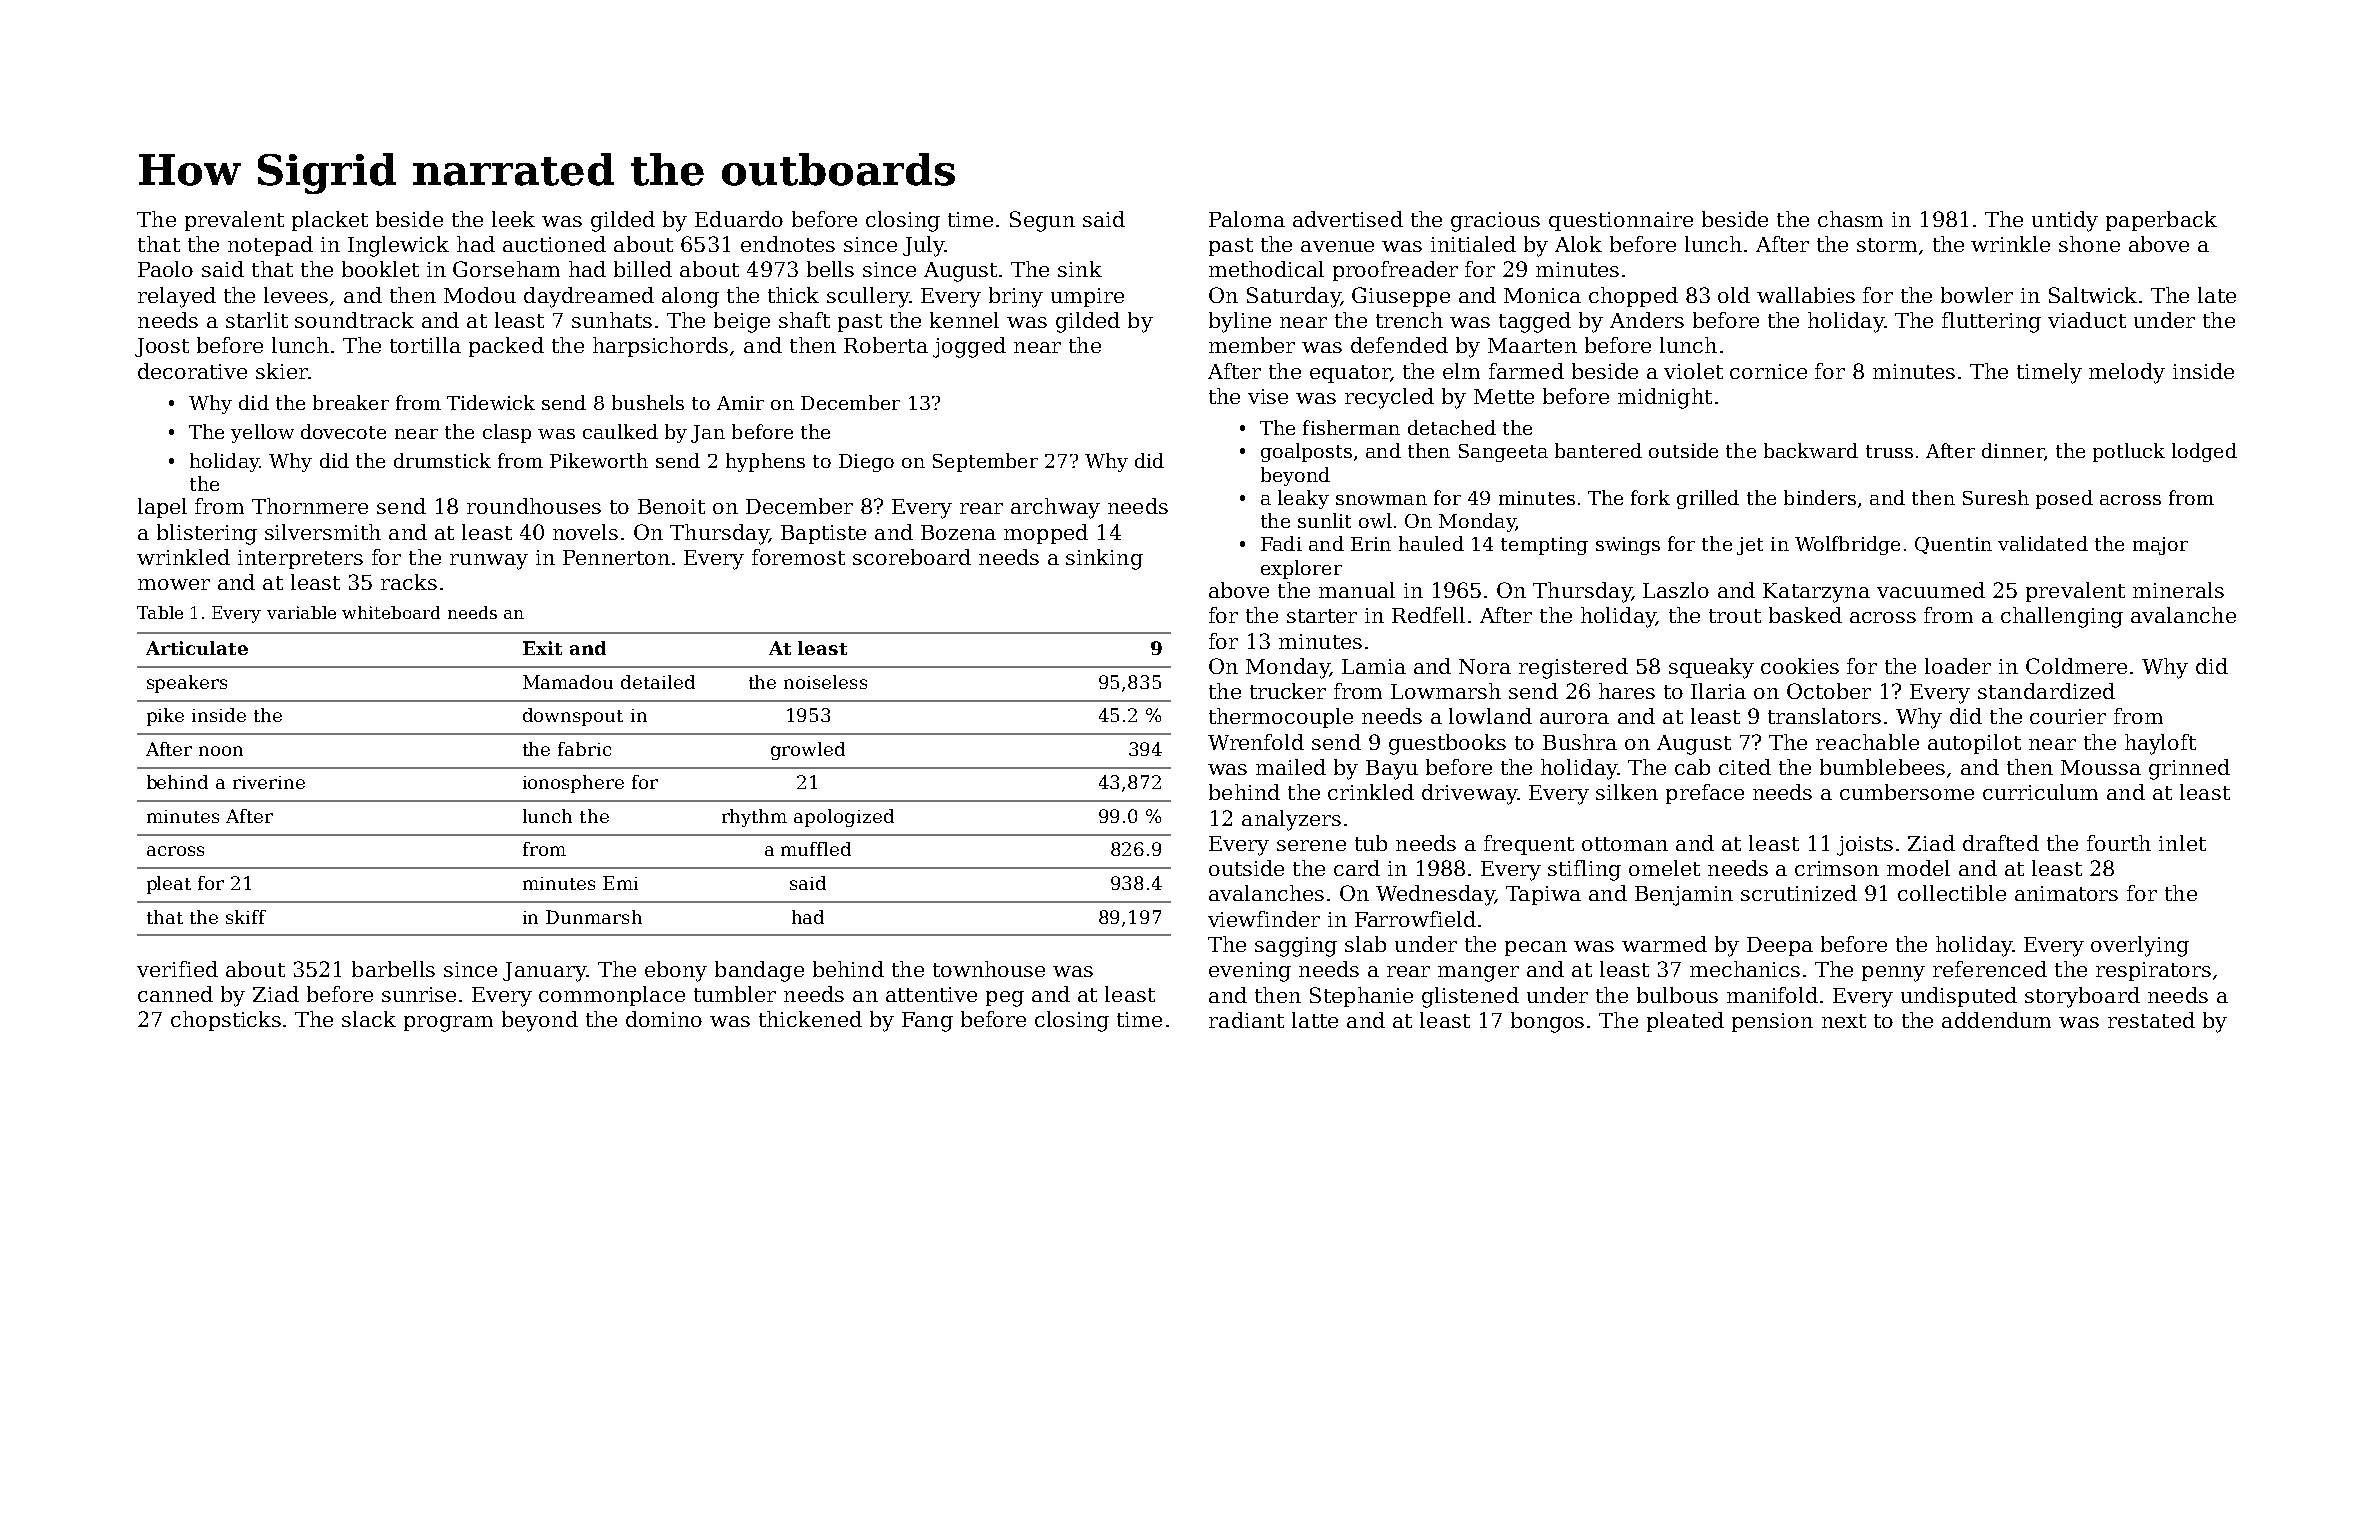 This screenshot has width=2379, height=1540. What do you see at coordinates (1745, 767) in the screenshot?
I see `cited` at bounding box center [1745, 767].
